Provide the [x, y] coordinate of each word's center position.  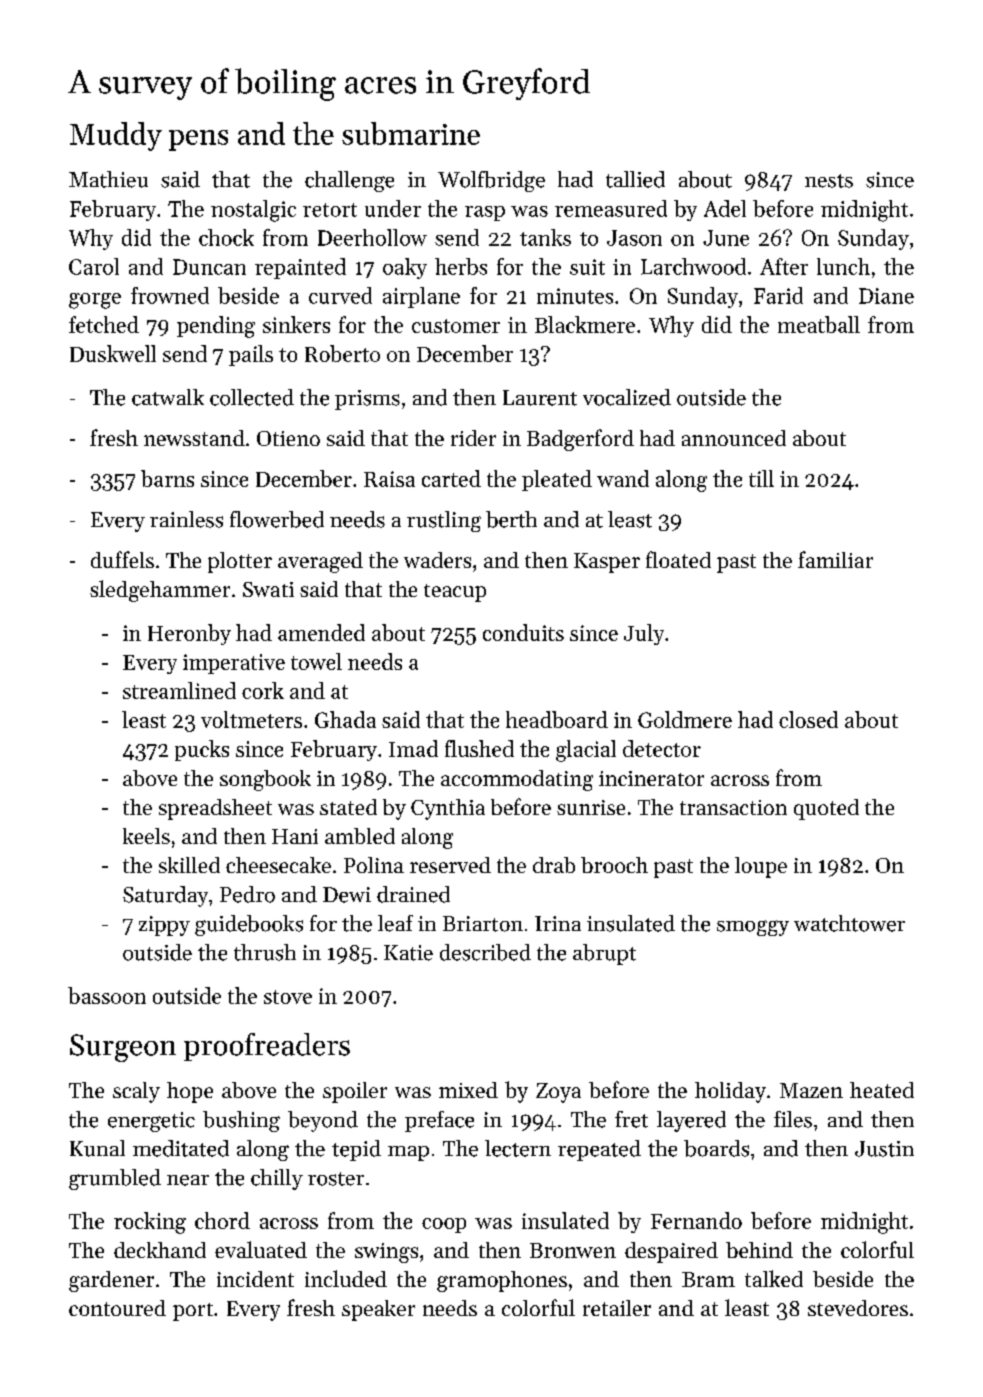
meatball [819, 324]
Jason [634, 238]
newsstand [194, 438]
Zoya [558, 1093]
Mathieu [108, 179]
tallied [635, 179]
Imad [413, 748]
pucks [202, 750]
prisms [367, 400]
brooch [614, 865]
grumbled [115, 1179]
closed [808, 719]
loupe [761, 867]
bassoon [107, 995]
